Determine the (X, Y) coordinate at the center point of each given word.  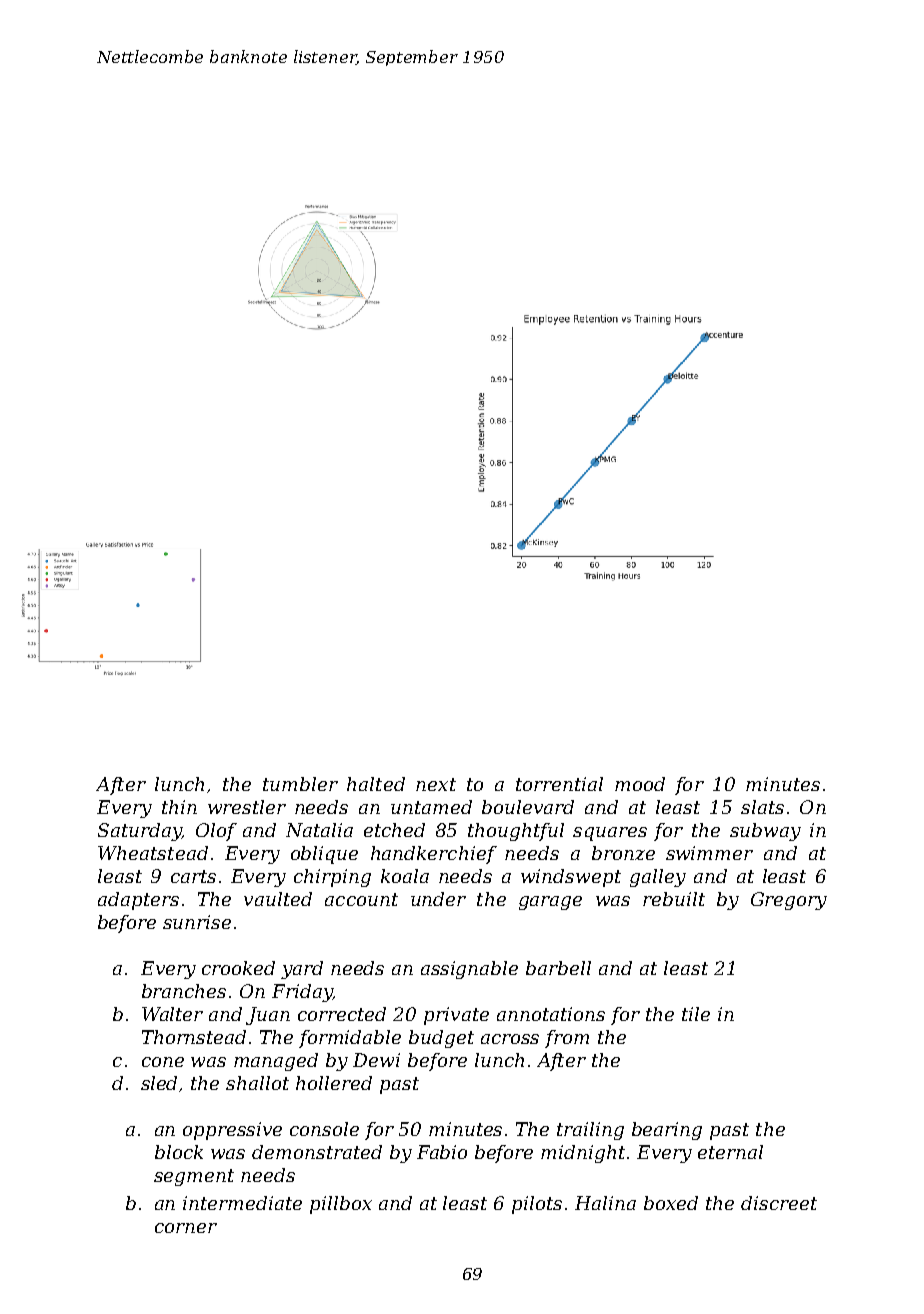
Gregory (789, 901)
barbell (558, 968)
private (456, 1016)
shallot (257, 1083)
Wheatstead (153, 853)
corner (186, 1228)
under (438, 899)
